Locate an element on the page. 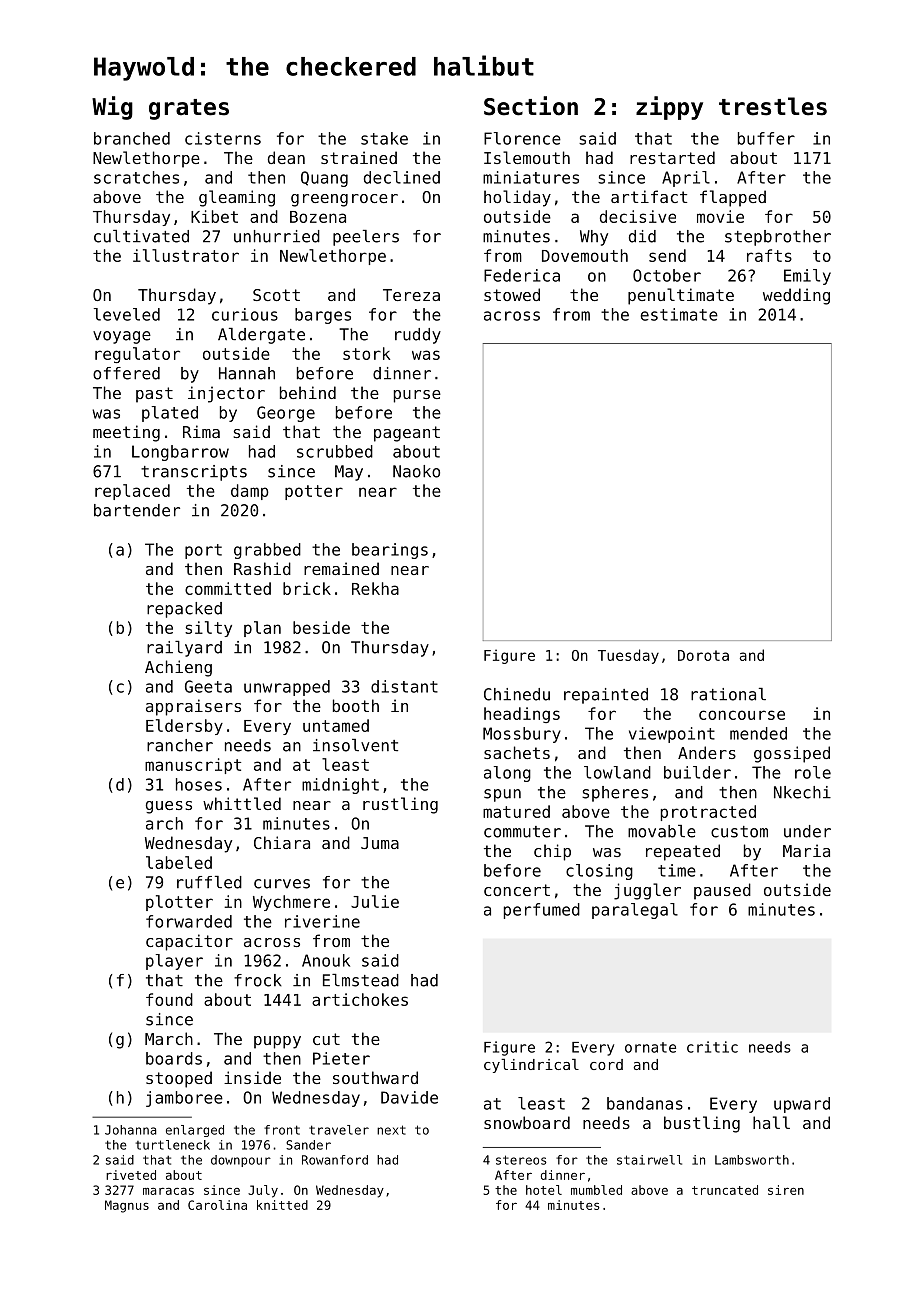 This page has width=924, height=1308. past is located at coordinates (154, 395).
